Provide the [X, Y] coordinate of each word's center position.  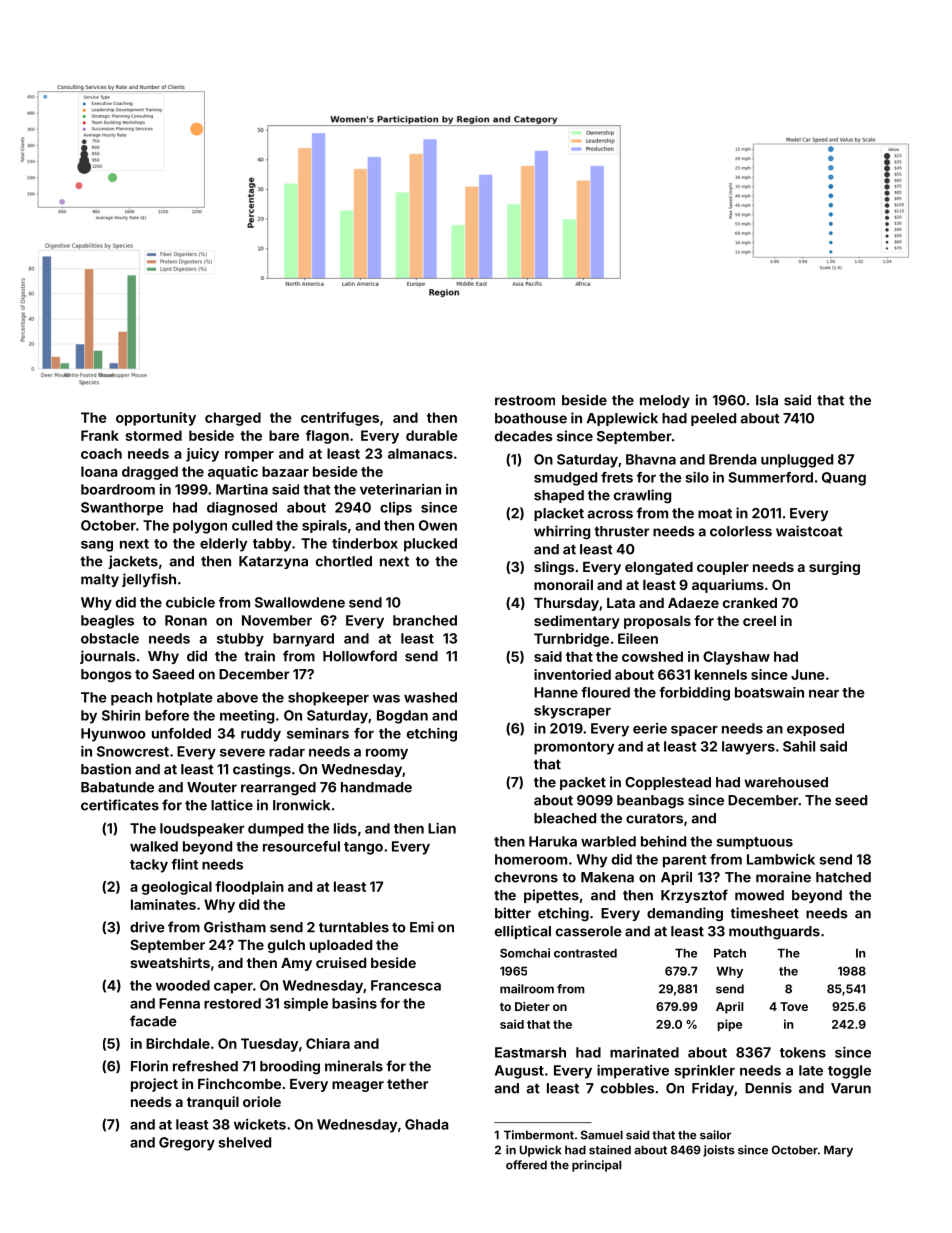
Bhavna [651, 459]
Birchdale [178, 1043]
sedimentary [577, 622]
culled [252, 525]
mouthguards [774, 933]
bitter [513, 913]
